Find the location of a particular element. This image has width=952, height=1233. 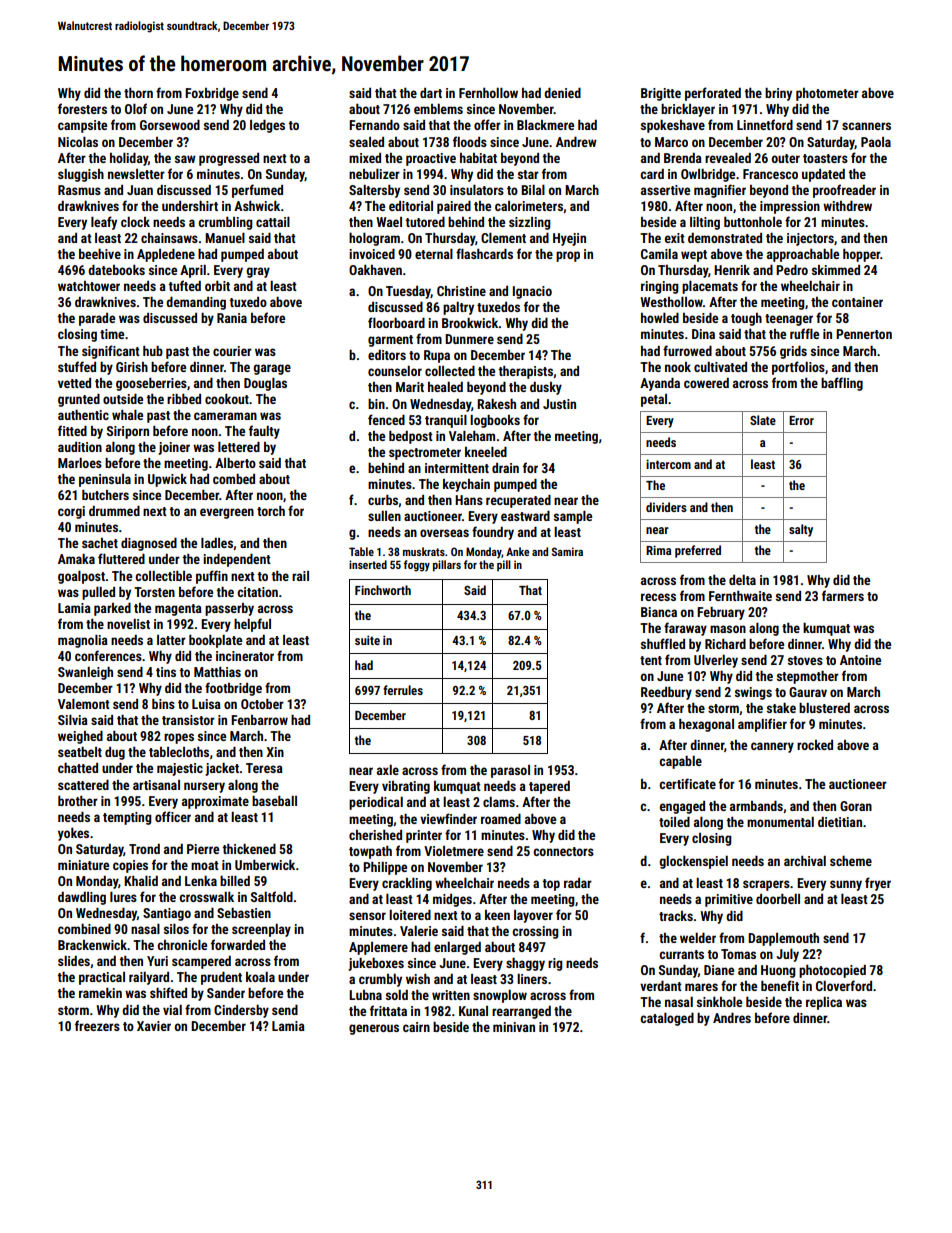

freezers is located at coordinates (97, 1025).
